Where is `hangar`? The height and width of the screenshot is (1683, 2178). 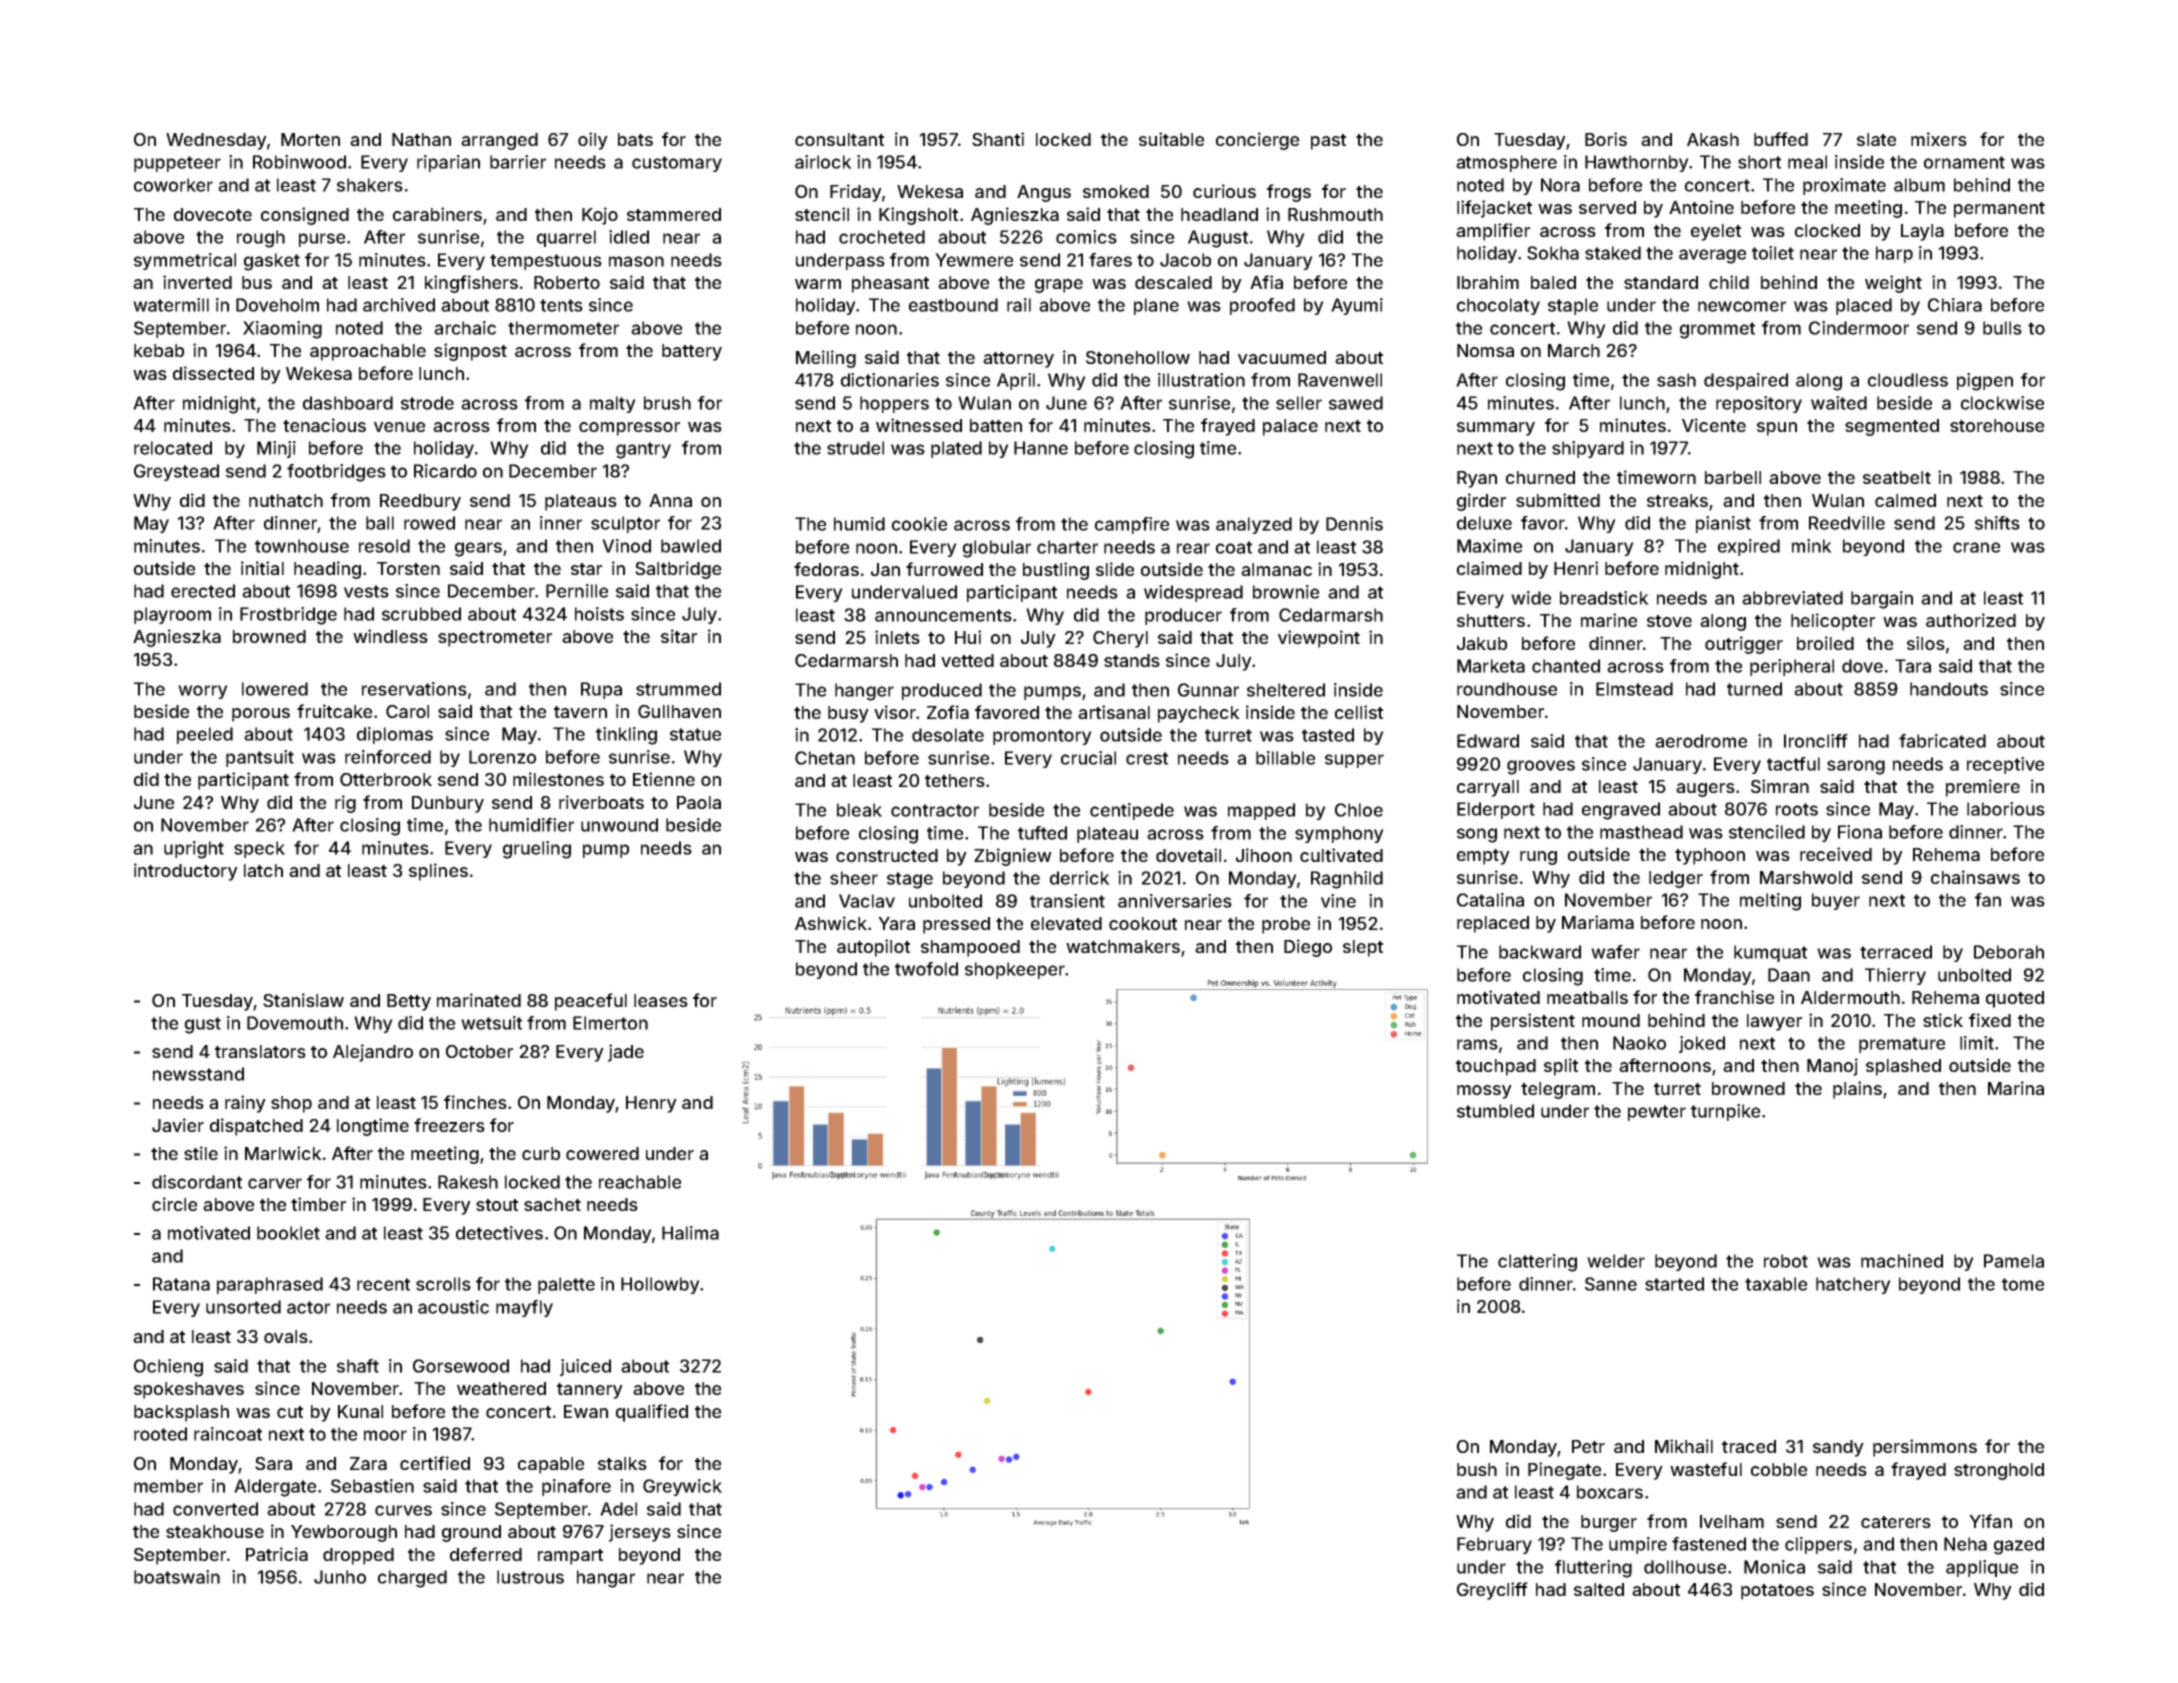 hangar is located at coordinates (606, 1579).
